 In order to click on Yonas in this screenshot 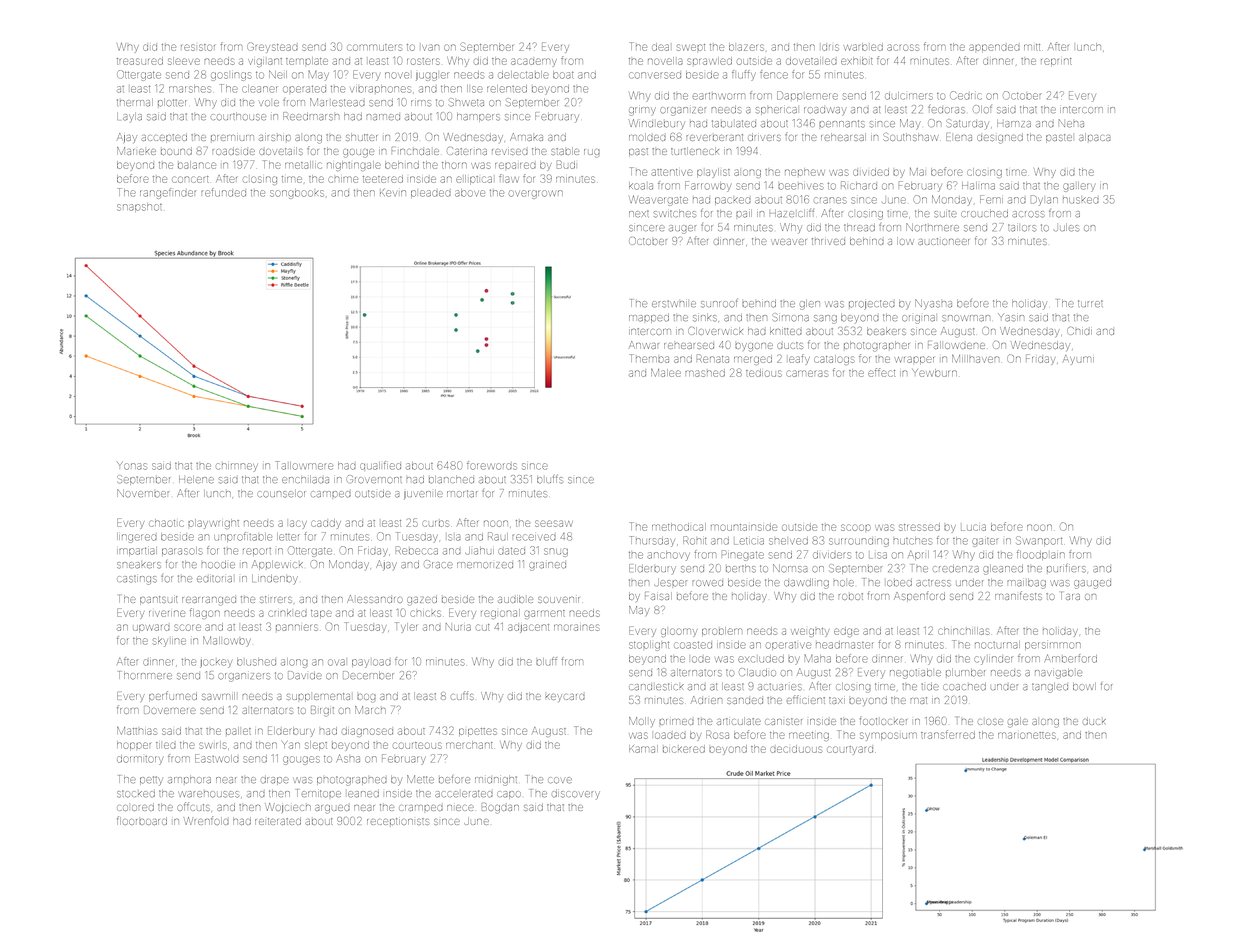, I will do `click(131, 466)`.
